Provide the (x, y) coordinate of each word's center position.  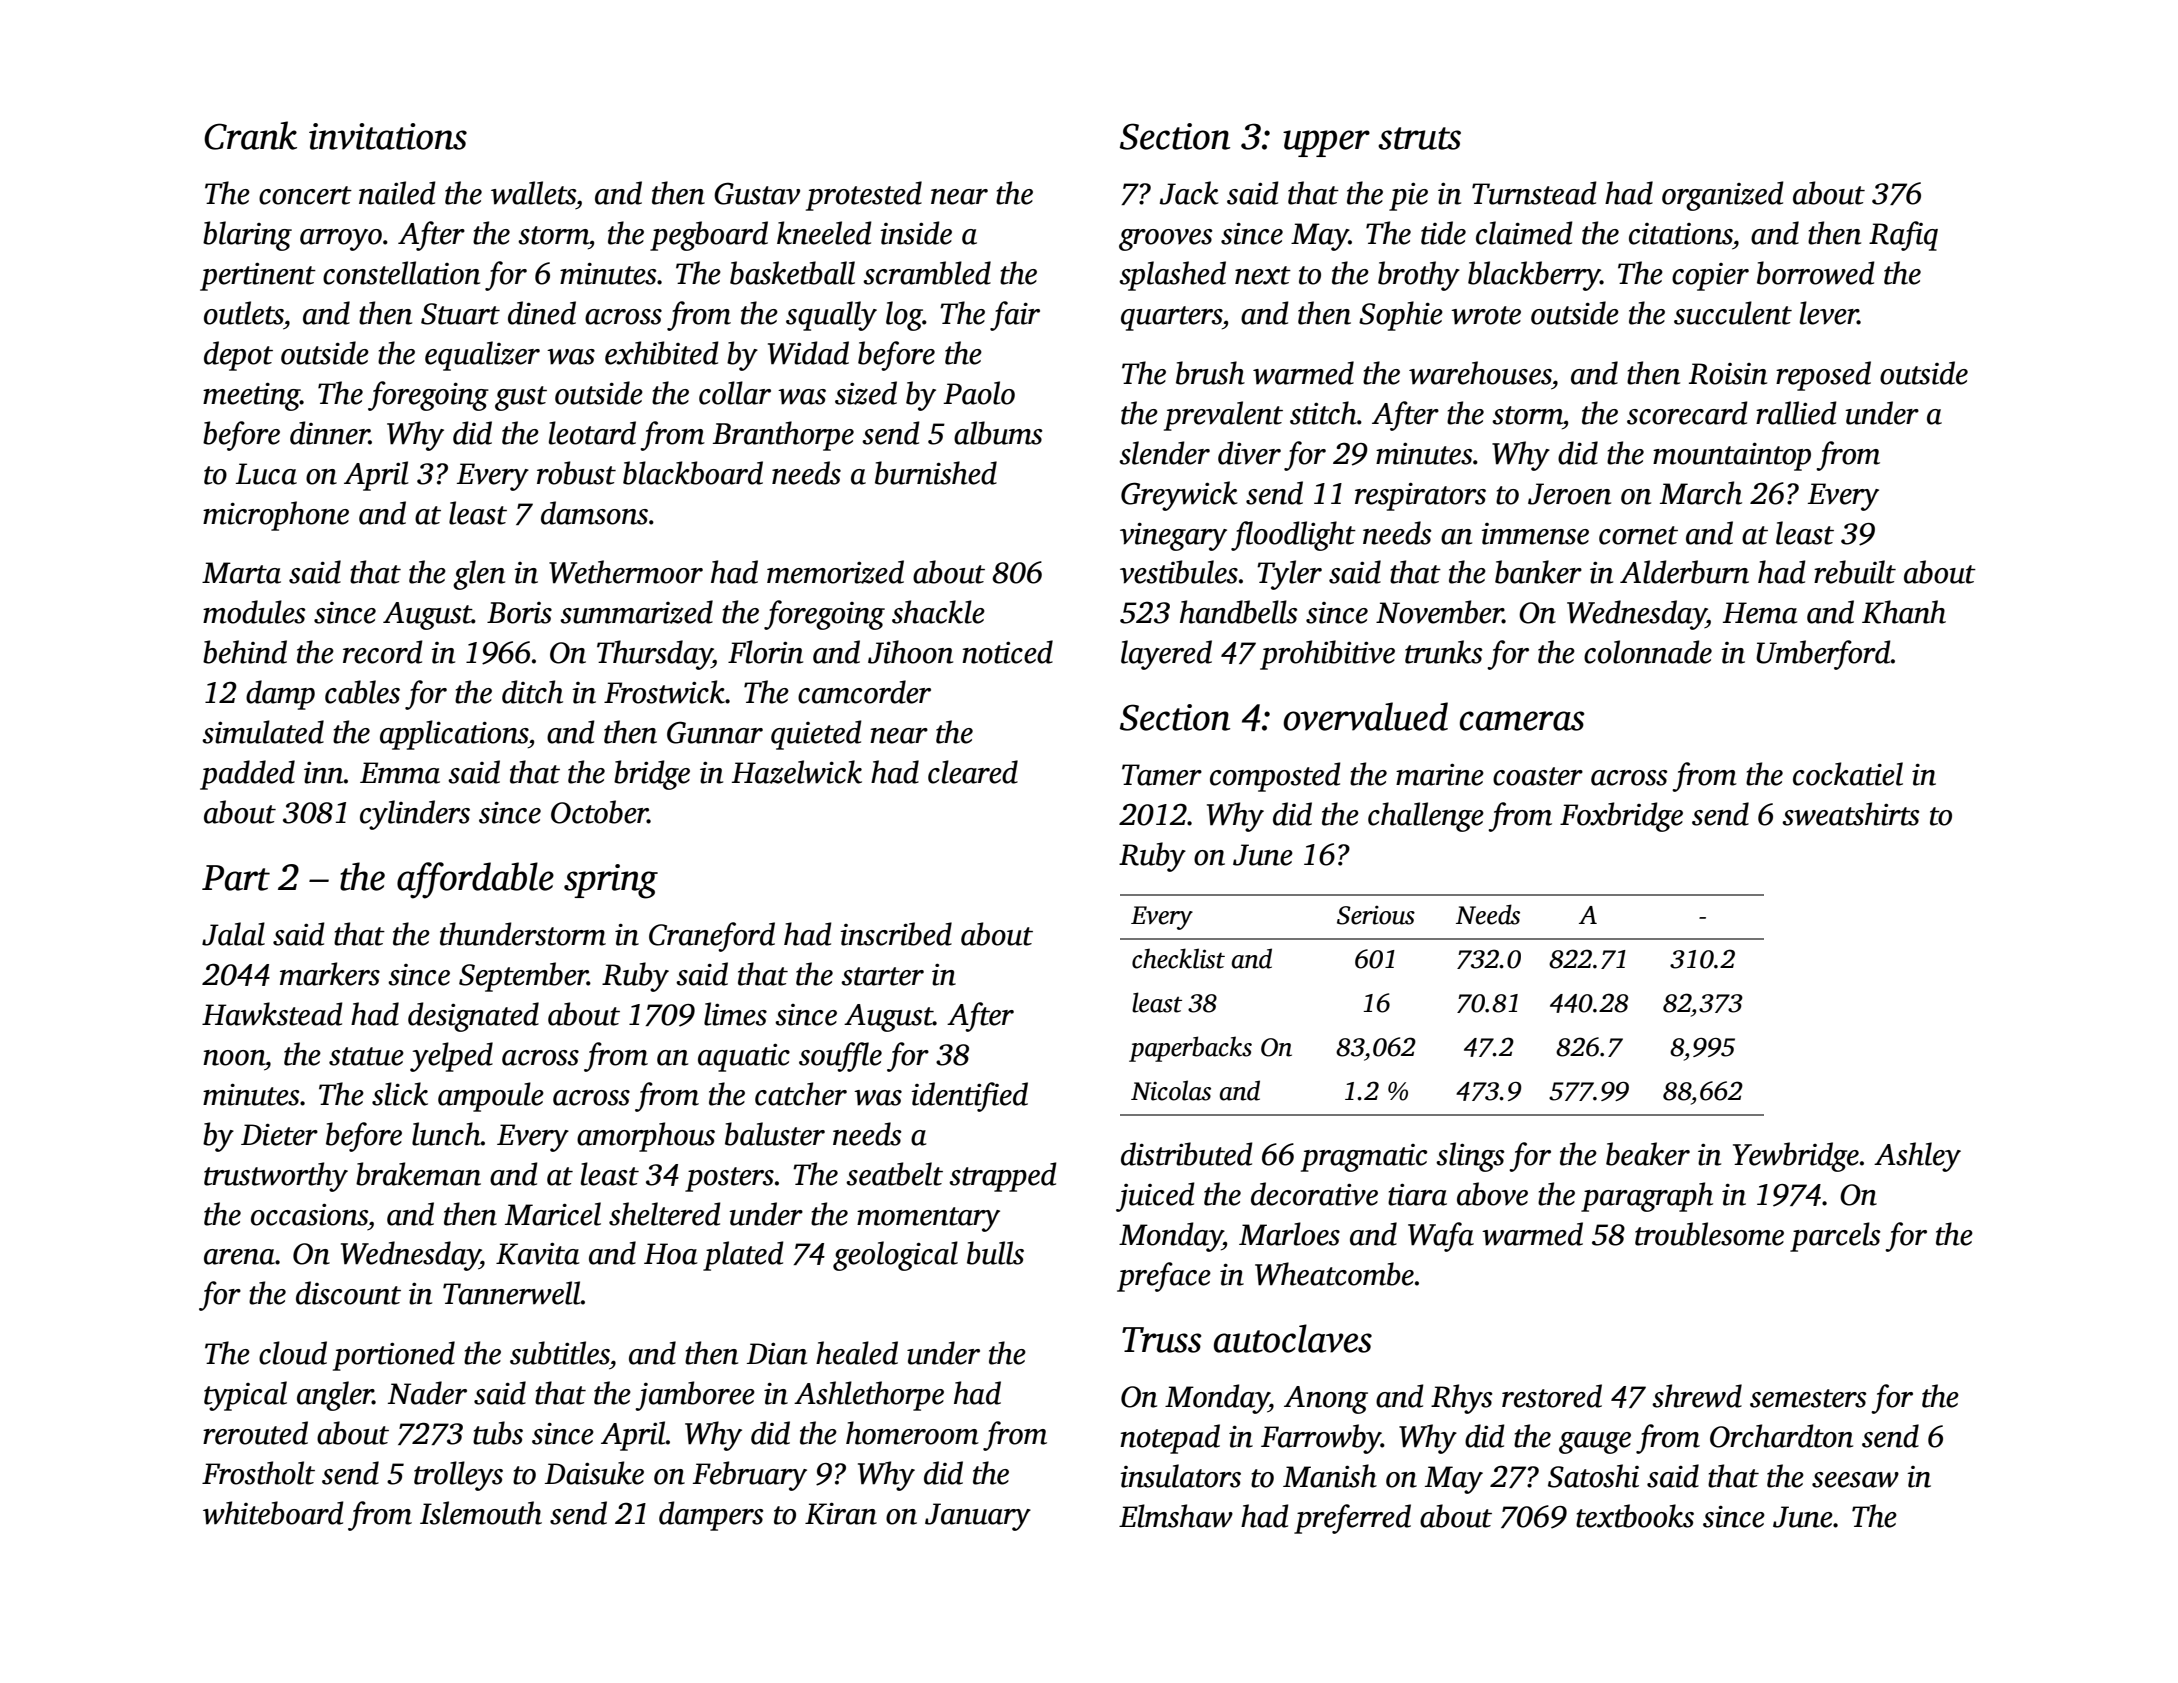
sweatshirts (1850, 814)
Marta (241, 573)
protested (864, 196)
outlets (244, 313)
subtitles (560, 1353)
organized (1723, 196)
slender (1164, 453)
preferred (1352, 1519)
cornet (1638, 535)
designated (473, 1017)
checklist (1178, 958)
